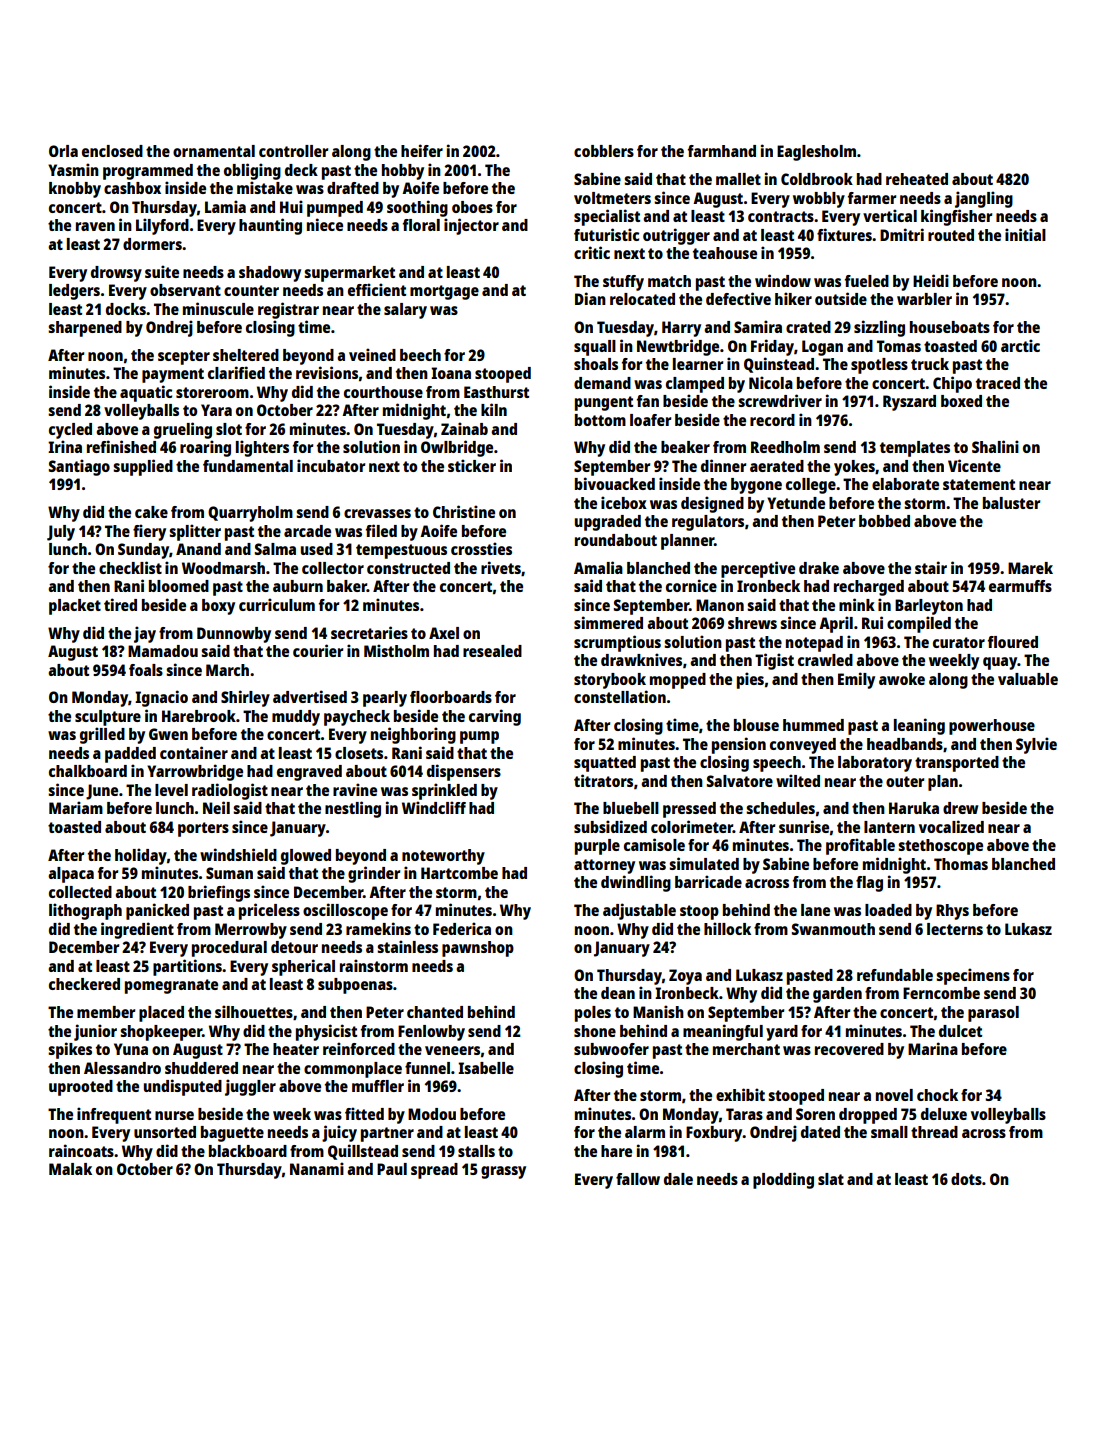 This screenshot has height=1432, width=1107. What do you see at coordinates (227, 670) in the screenshot?
I see `March` at bounding box center [227, 670].
